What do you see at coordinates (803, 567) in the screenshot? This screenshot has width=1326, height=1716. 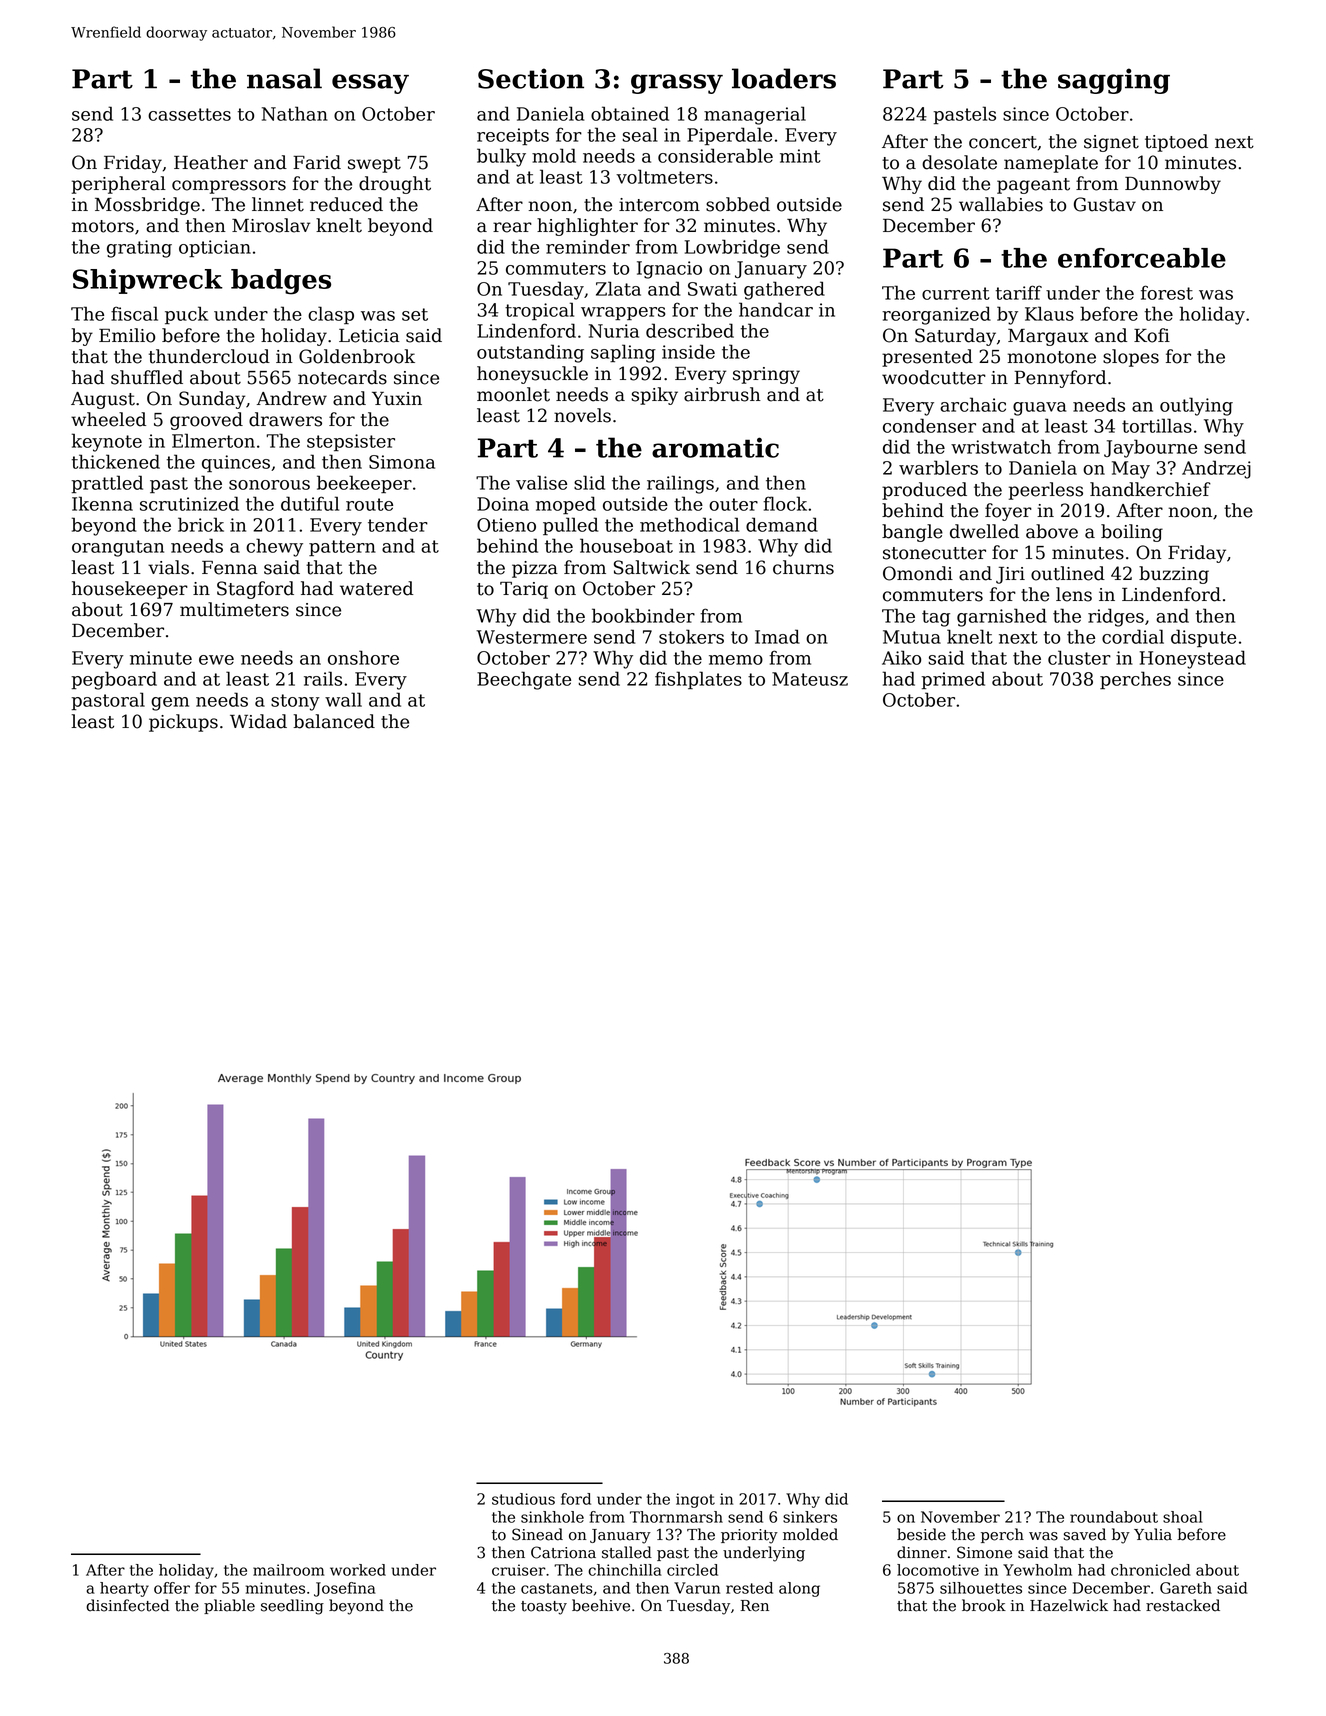 I see `churns` at bounding box center [803, 567].
